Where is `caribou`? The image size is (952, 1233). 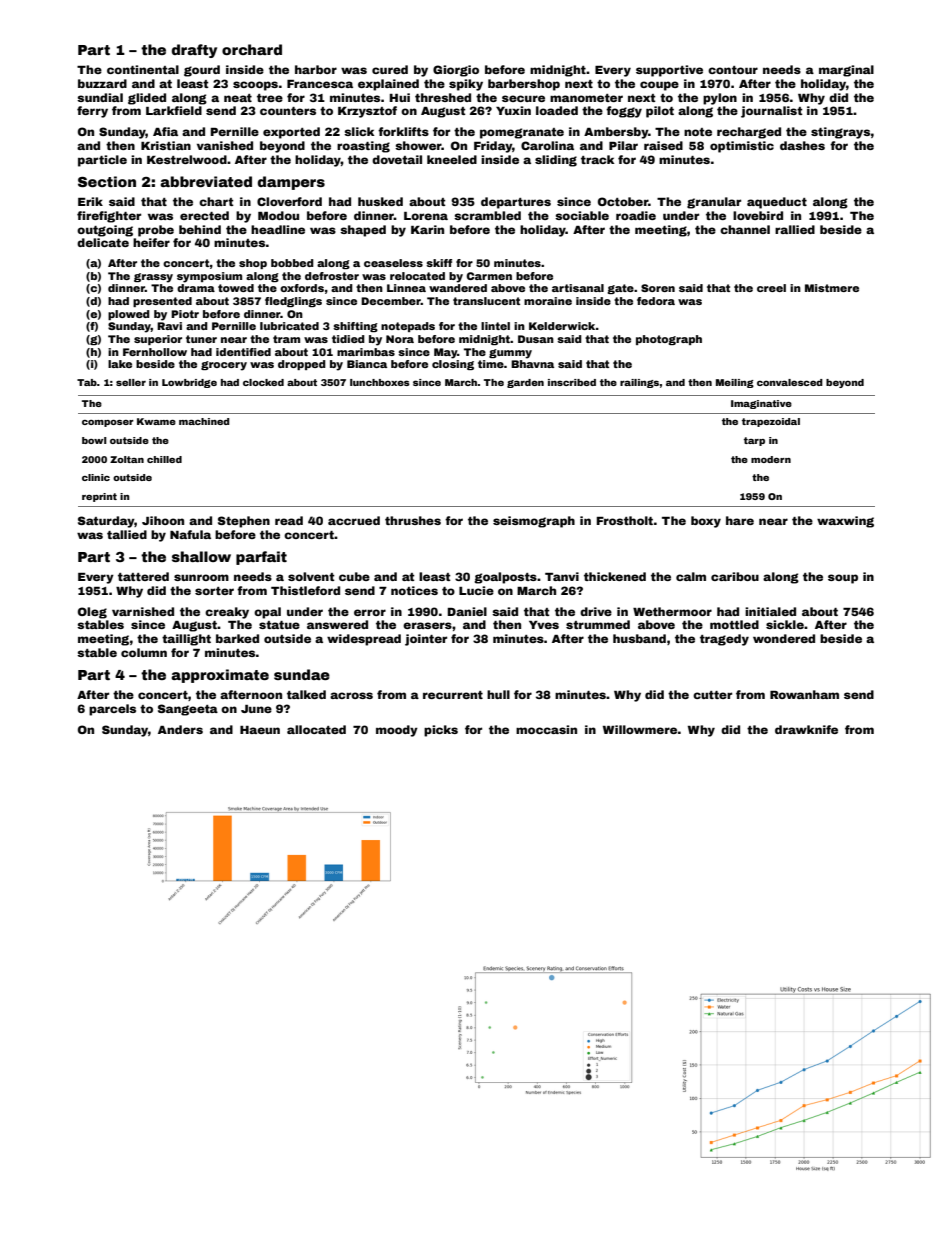 caribou is located at coordinates (735, 576).
